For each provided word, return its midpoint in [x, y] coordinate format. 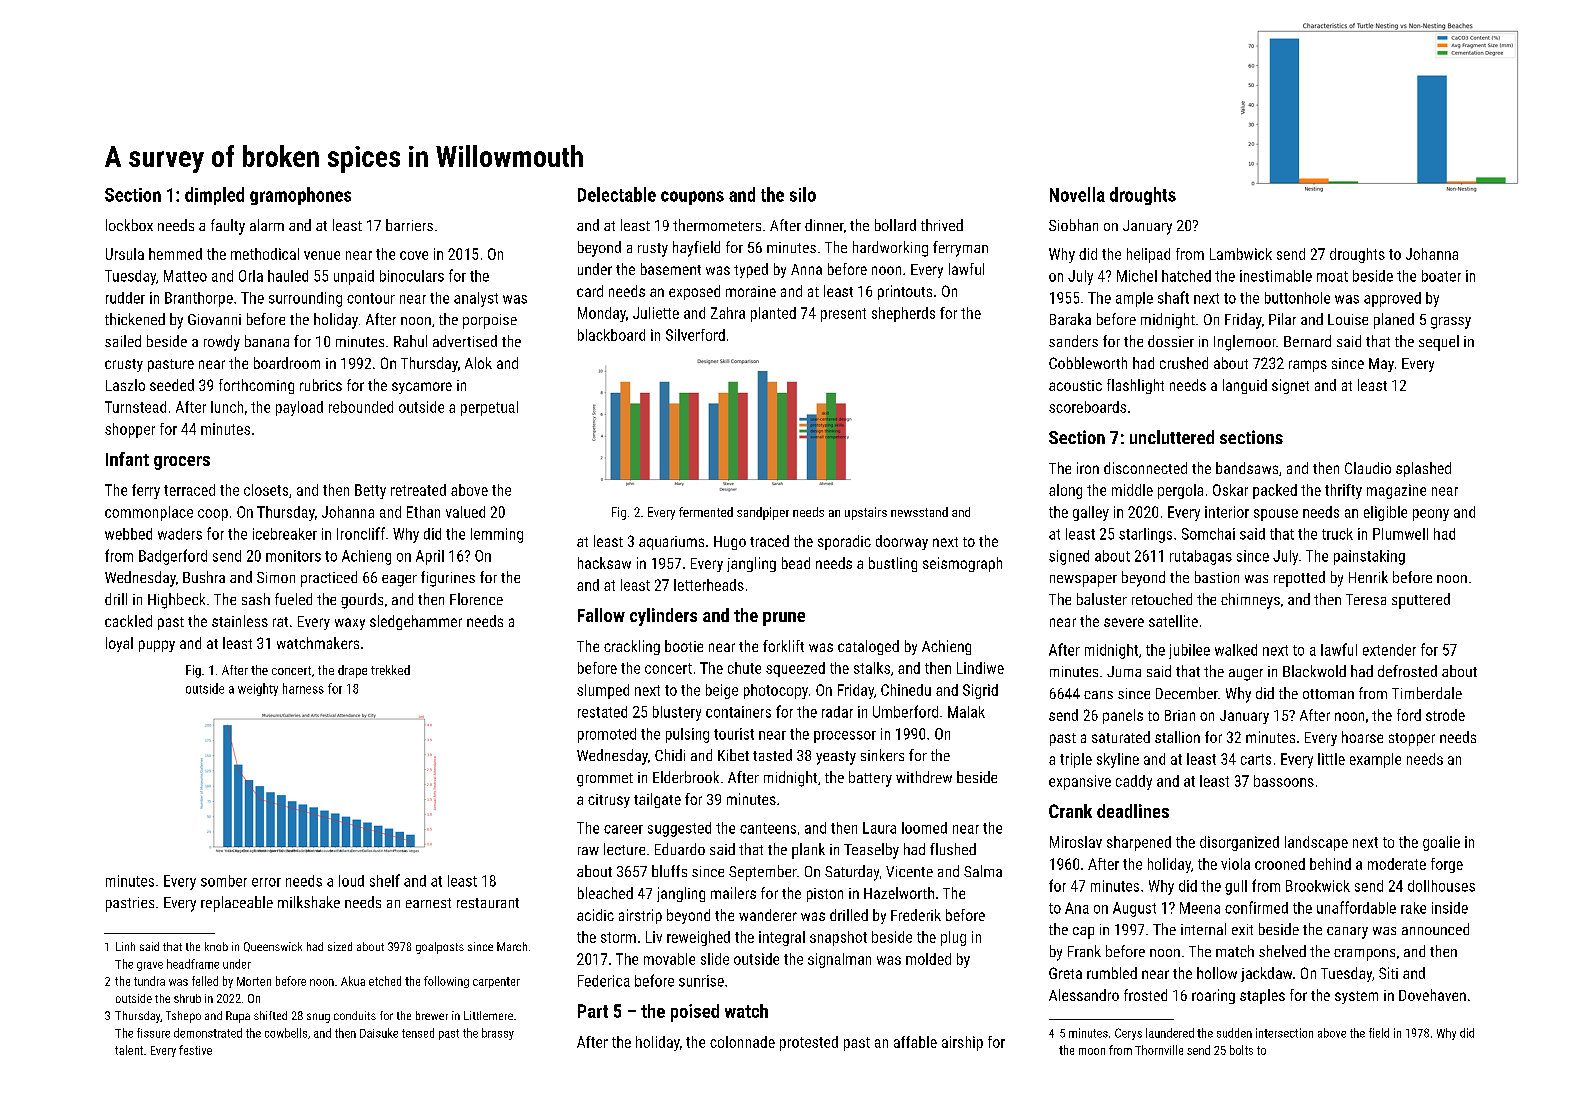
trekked [390, 670]
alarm [267, 225]
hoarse [1362, 737]
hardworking [890, 249]
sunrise [701, 981]
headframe [193, 964]
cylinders [663, 617]
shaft [1173, 297]
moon [1092, 1051]
